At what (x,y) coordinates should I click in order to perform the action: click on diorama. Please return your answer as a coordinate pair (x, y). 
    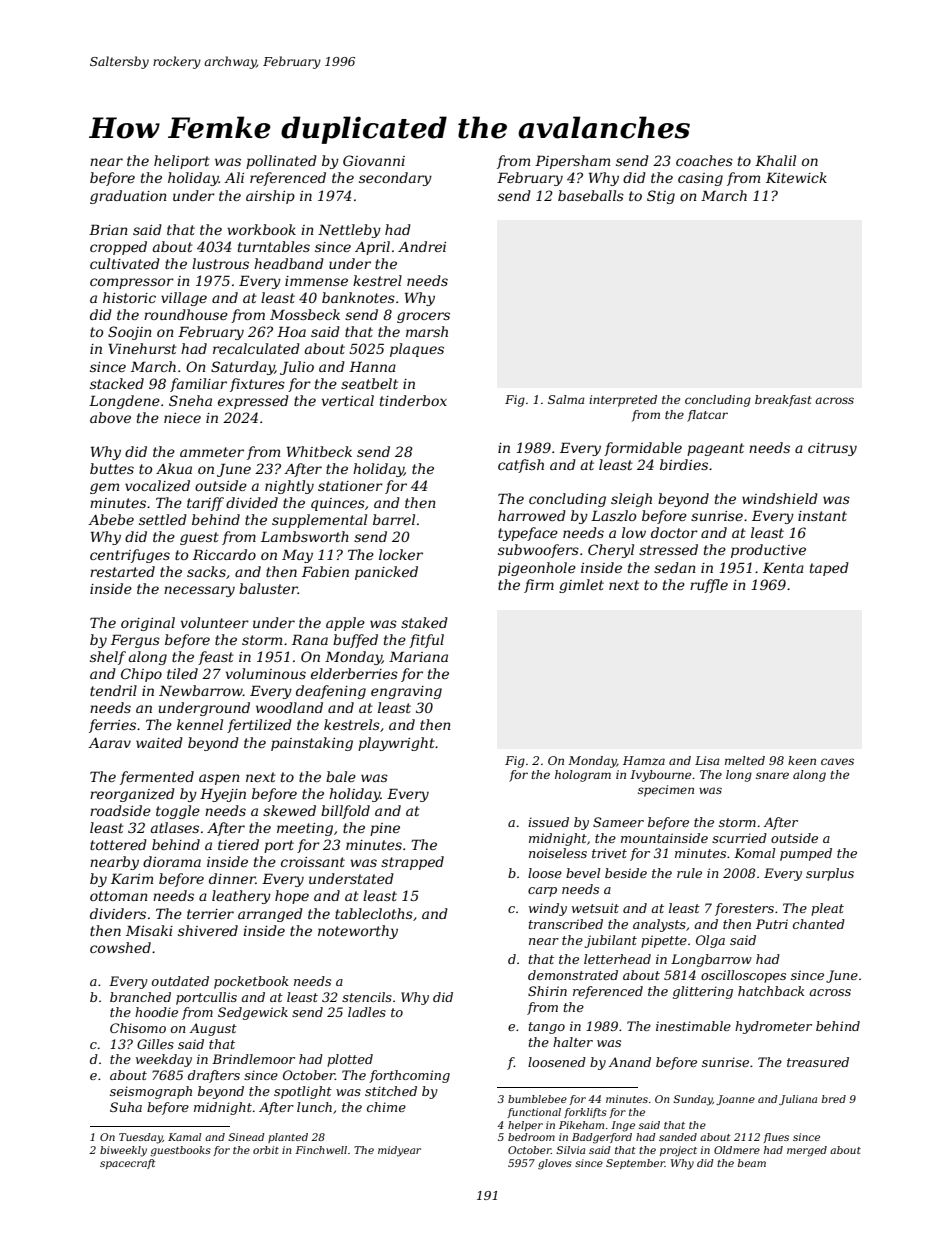
    Looking at the image, I should click on (172, 861).
